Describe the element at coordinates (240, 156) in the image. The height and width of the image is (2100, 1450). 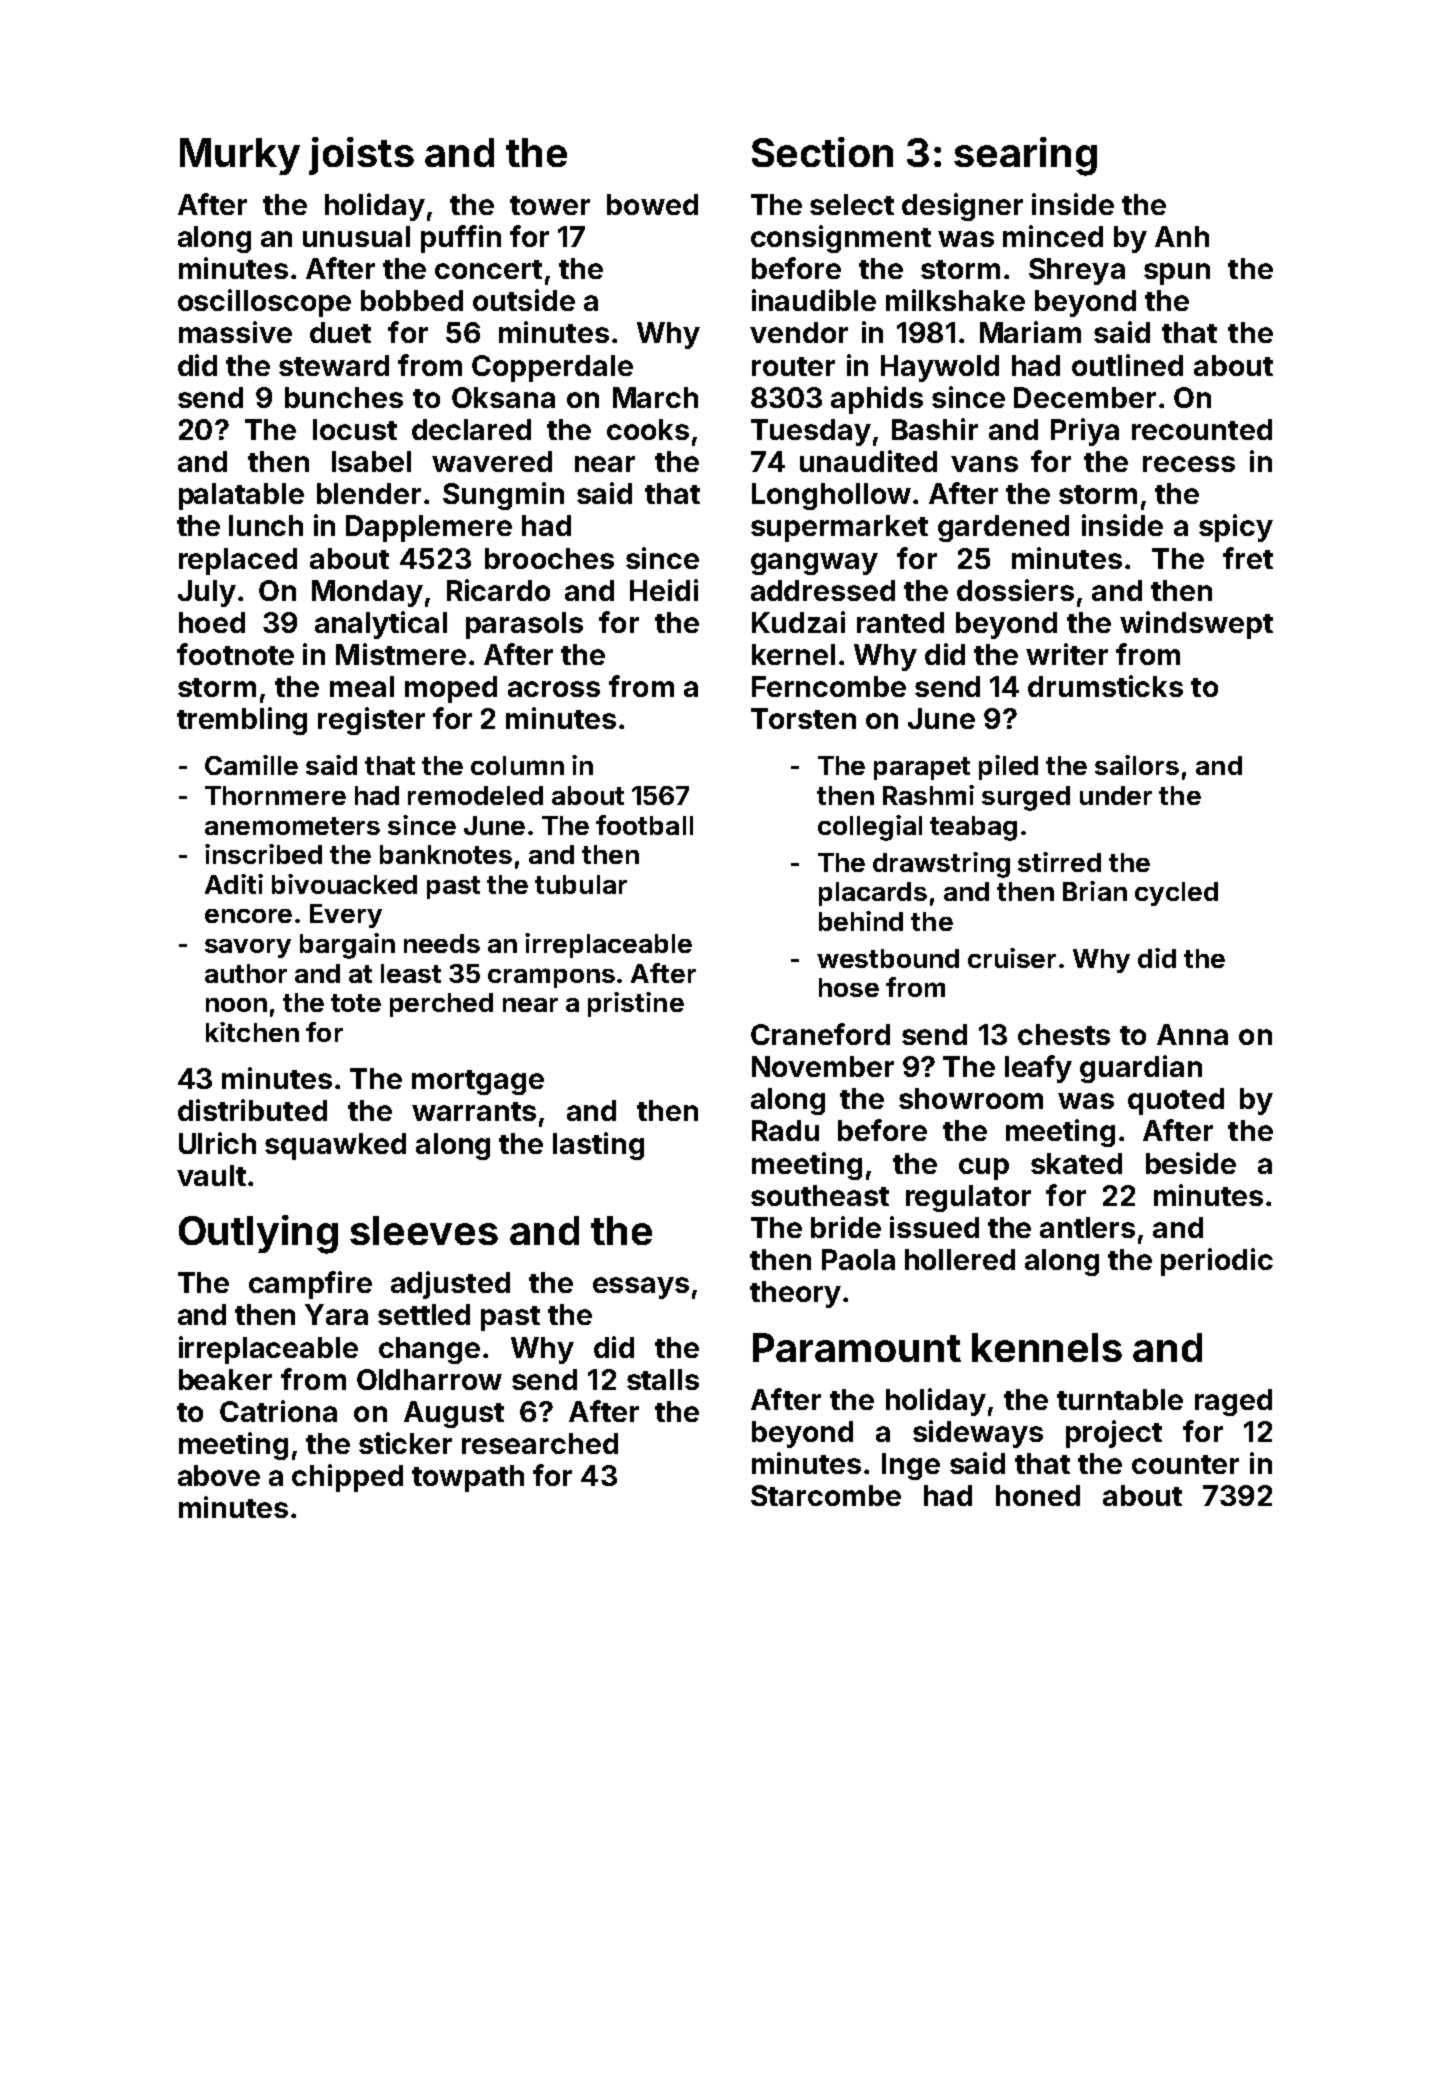
I see `Murky` at that location.
